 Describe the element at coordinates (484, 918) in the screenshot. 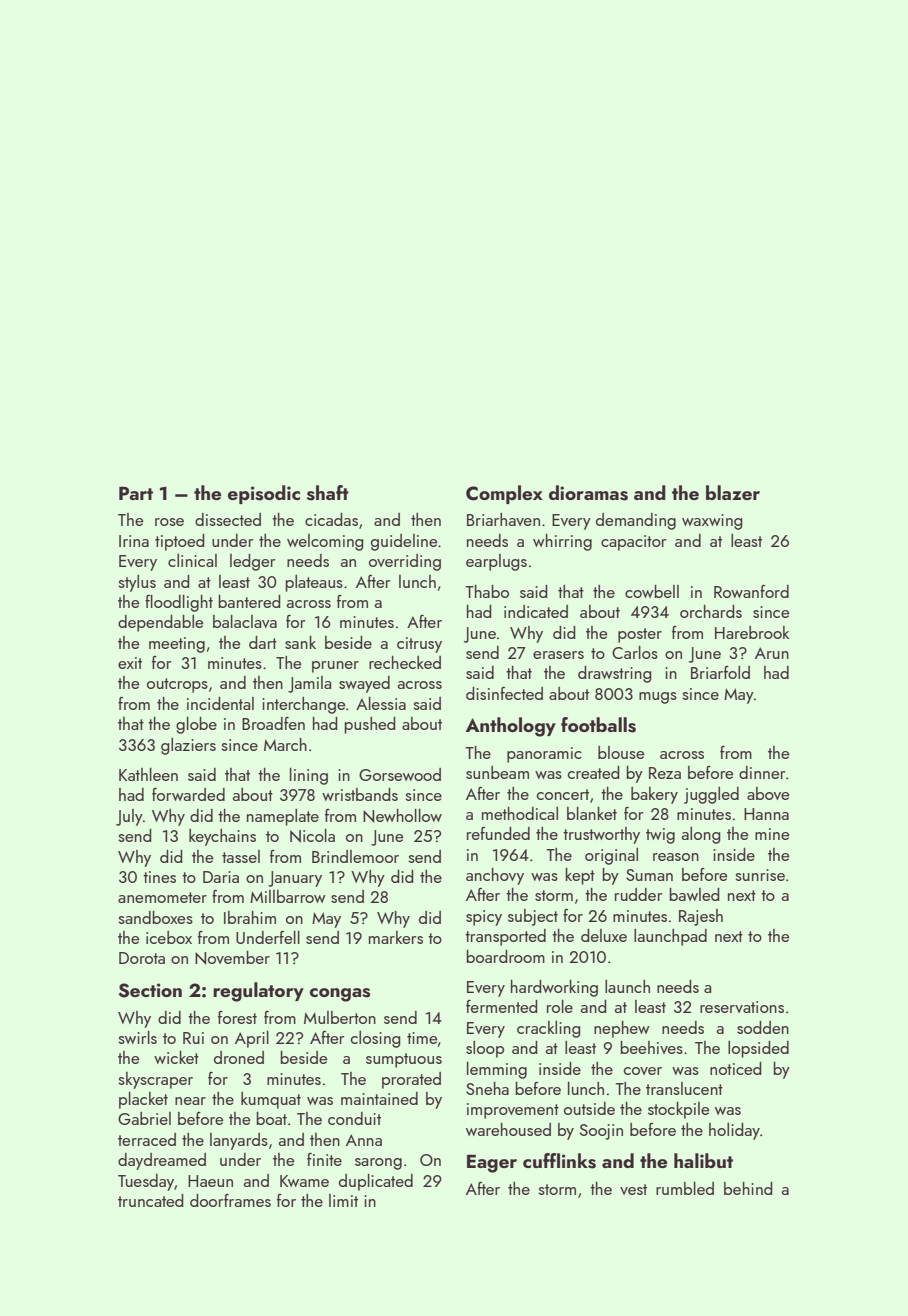

I see `spicy` at that location.
